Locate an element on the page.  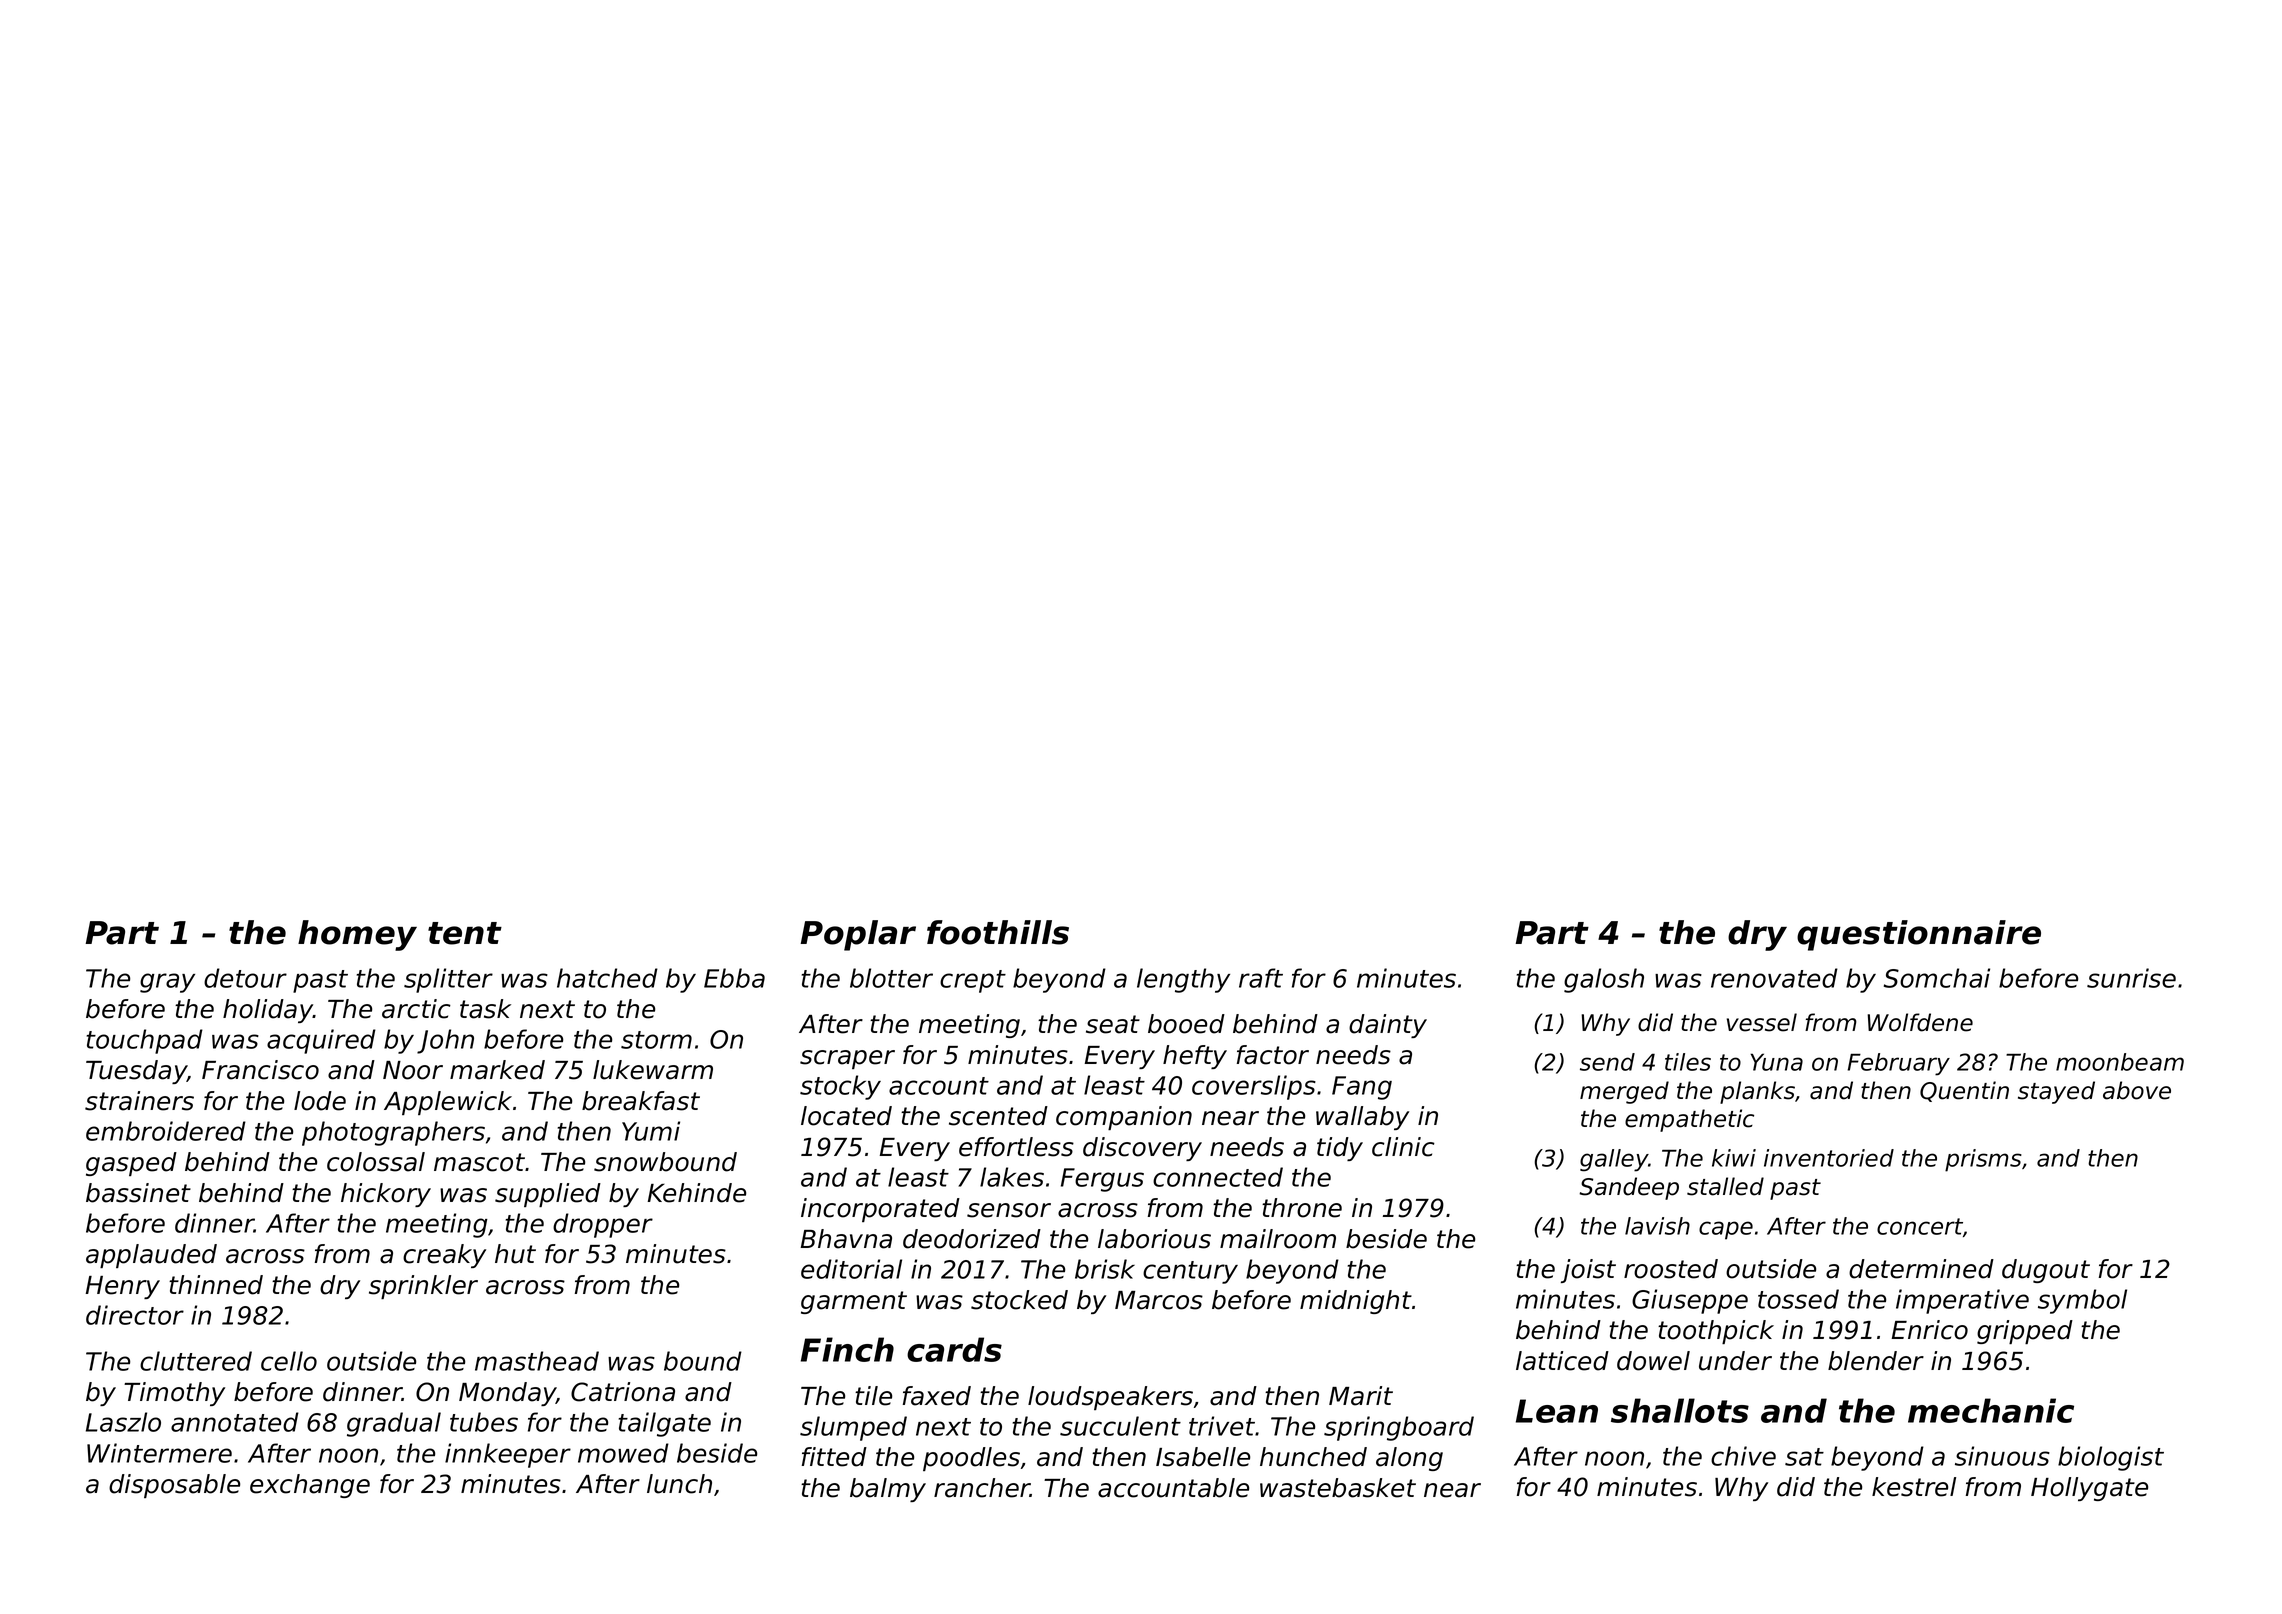
detour is located at coordinates (245, 978).
